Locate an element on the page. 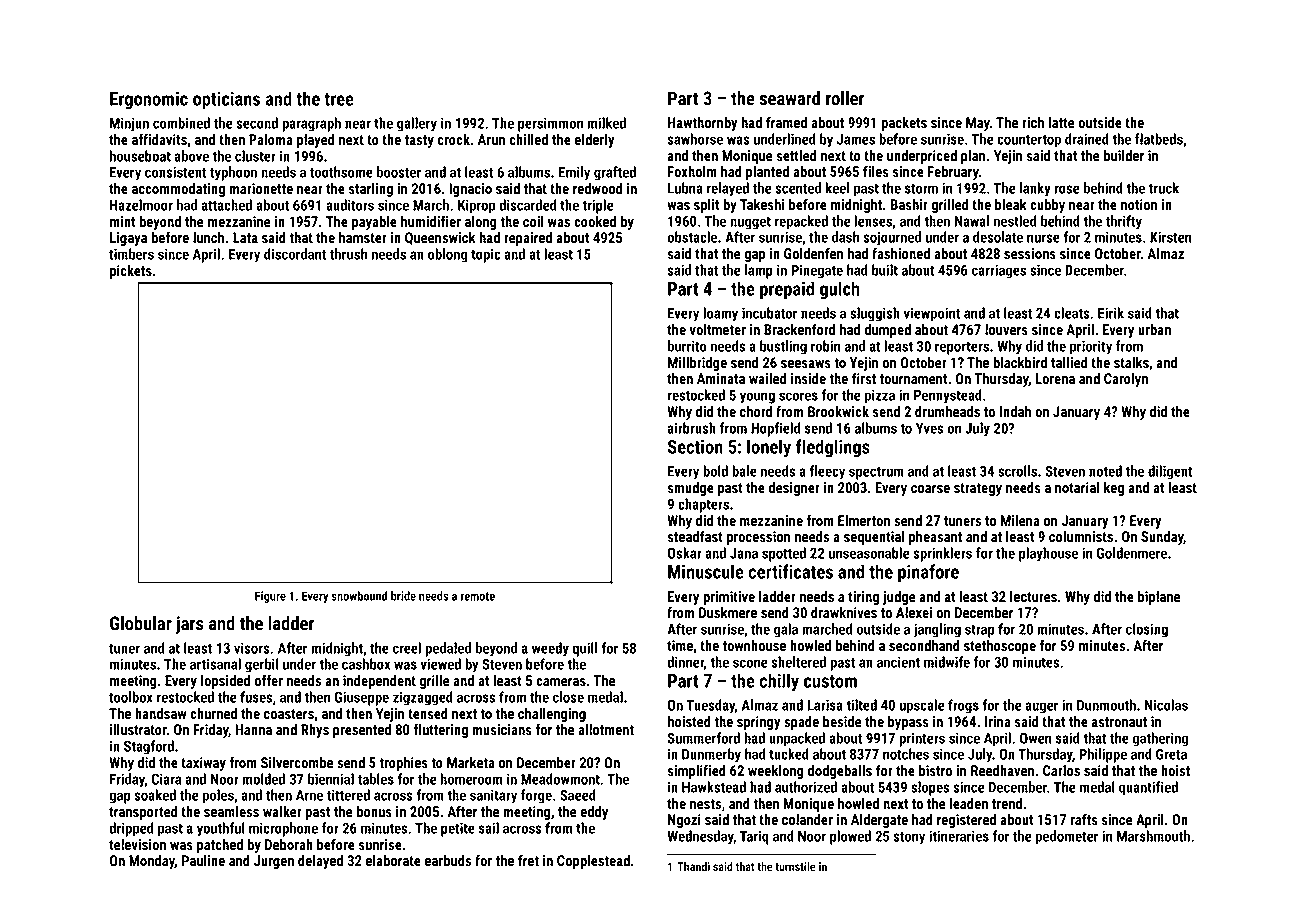  dripped is located at coordinates (131, 829).
